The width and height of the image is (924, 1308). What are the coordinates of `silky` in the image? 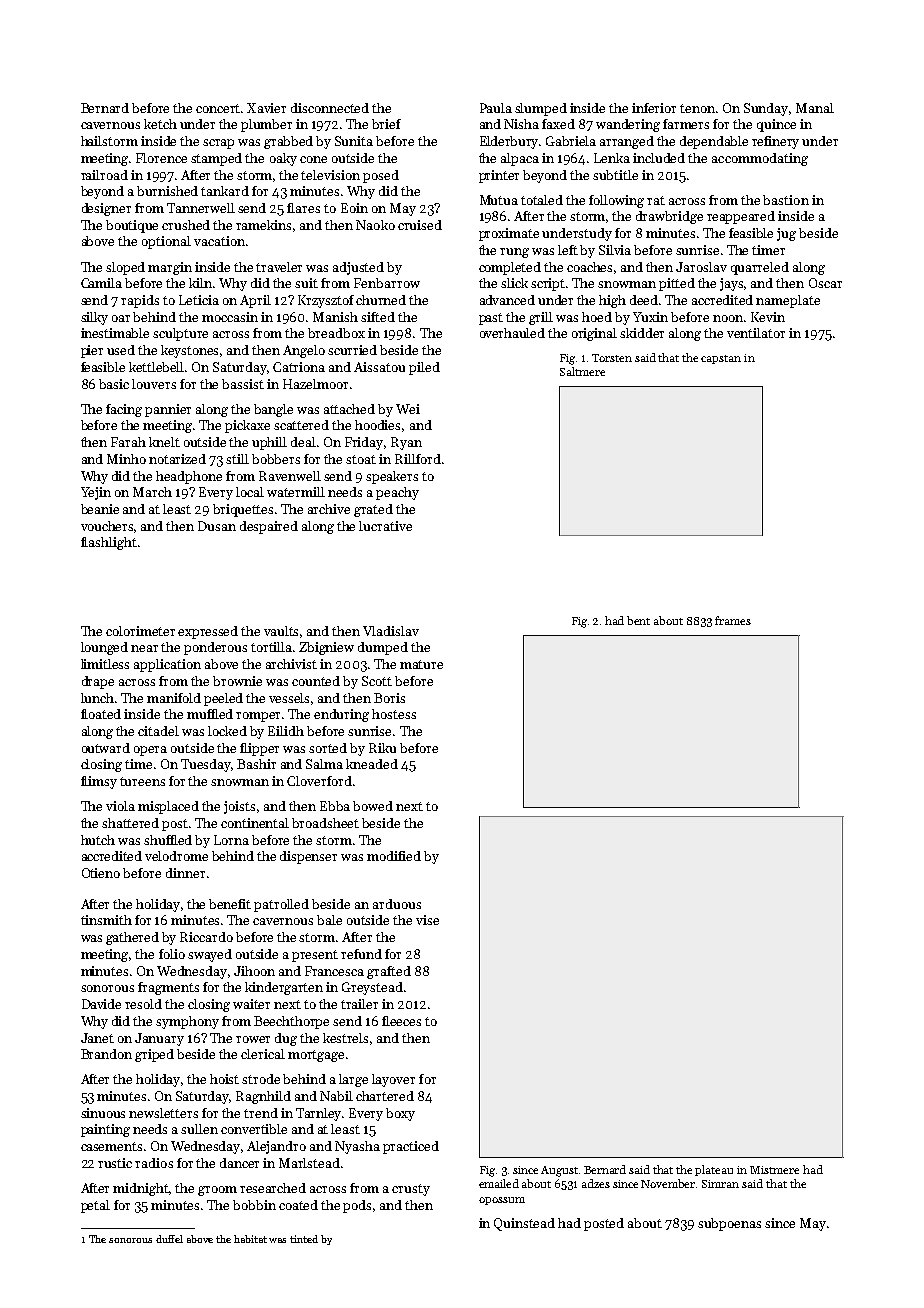 It's located at (94, 318).
